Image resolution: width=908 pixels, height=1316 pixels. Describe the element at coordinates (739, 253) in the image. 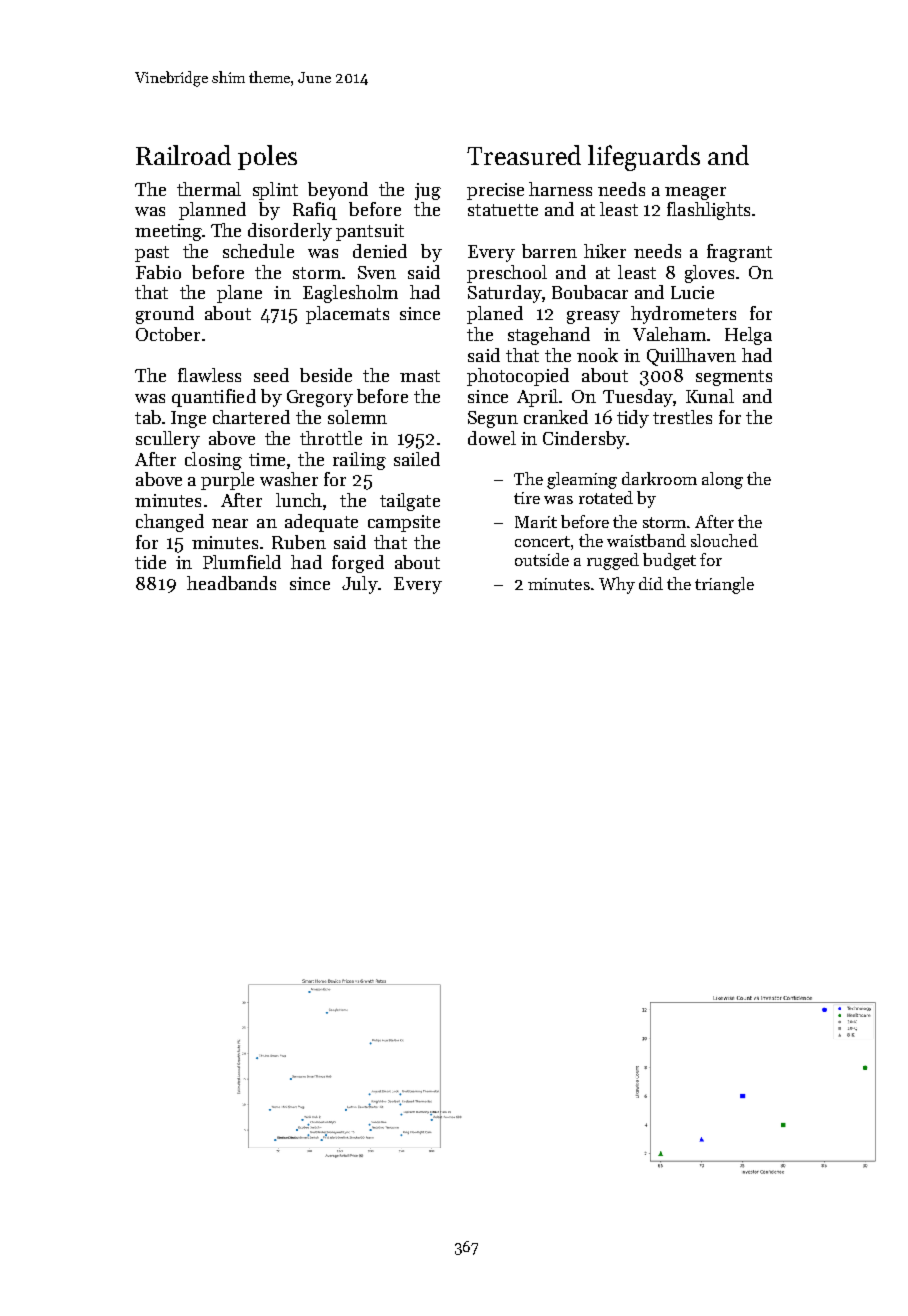

I see `fragrant` at that location.
